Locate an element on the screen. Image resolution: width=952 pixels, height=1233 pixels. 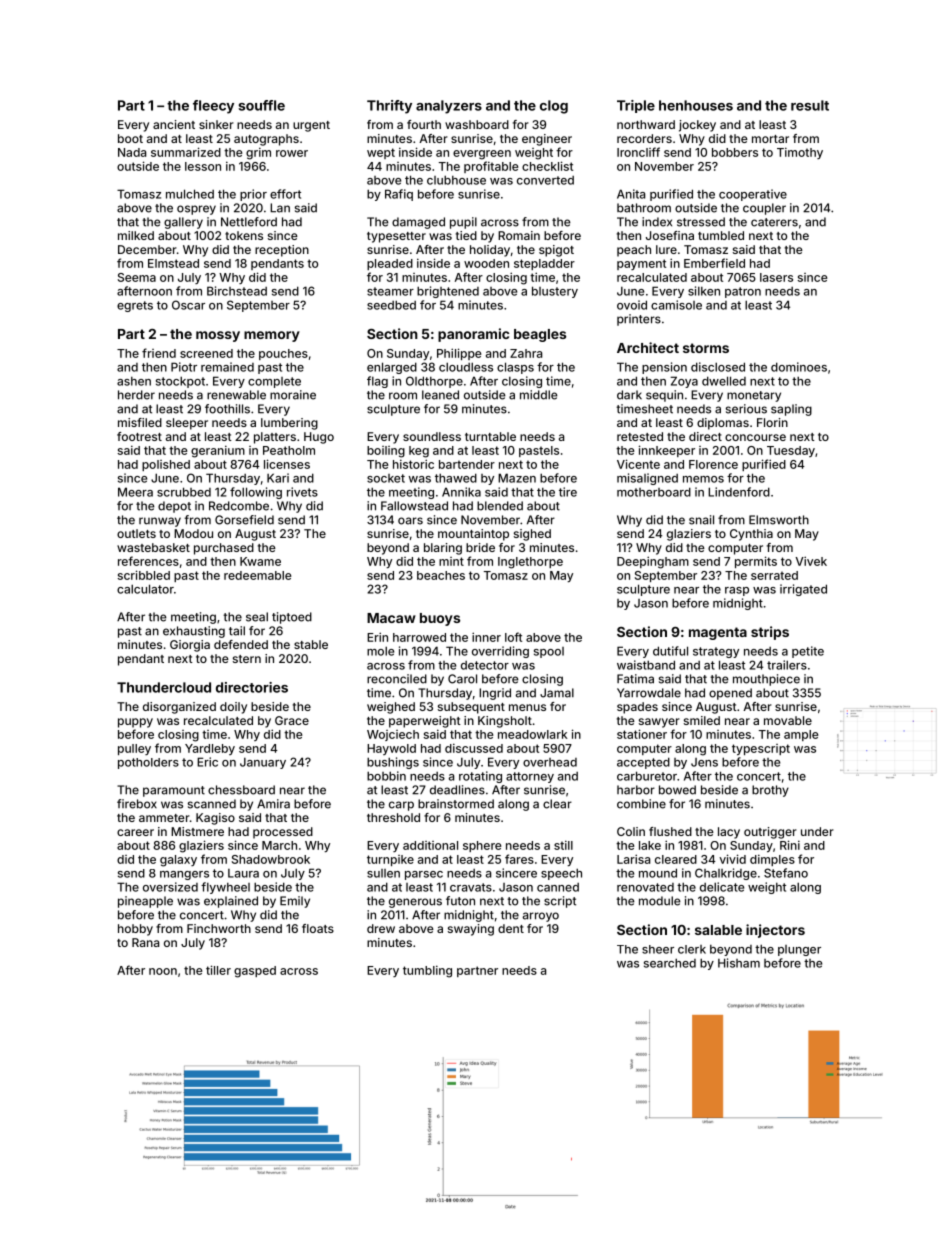
movable is located at coordinates (788, 720).
